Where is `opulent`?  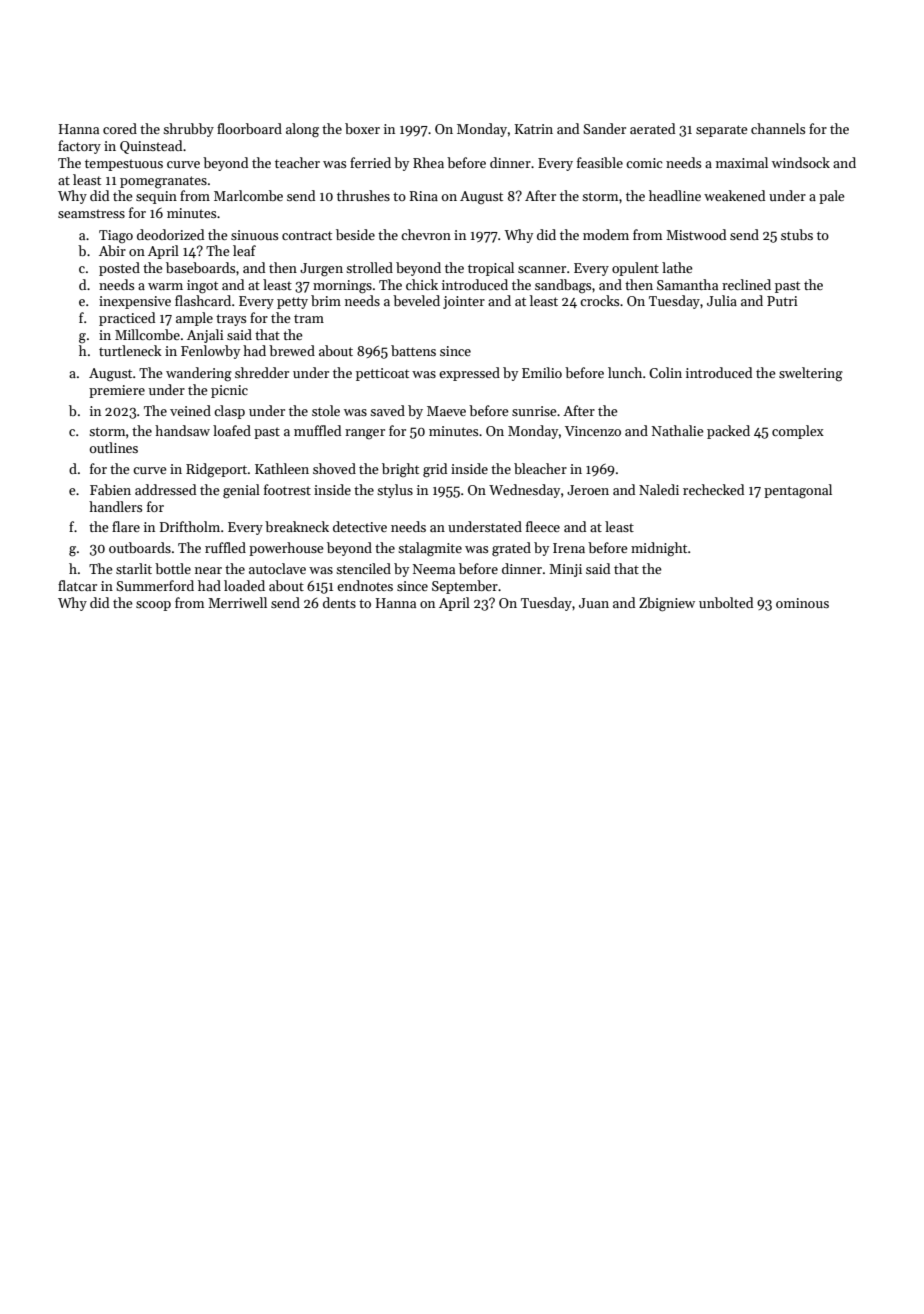
opulent is located at coordinates (635, 269).
